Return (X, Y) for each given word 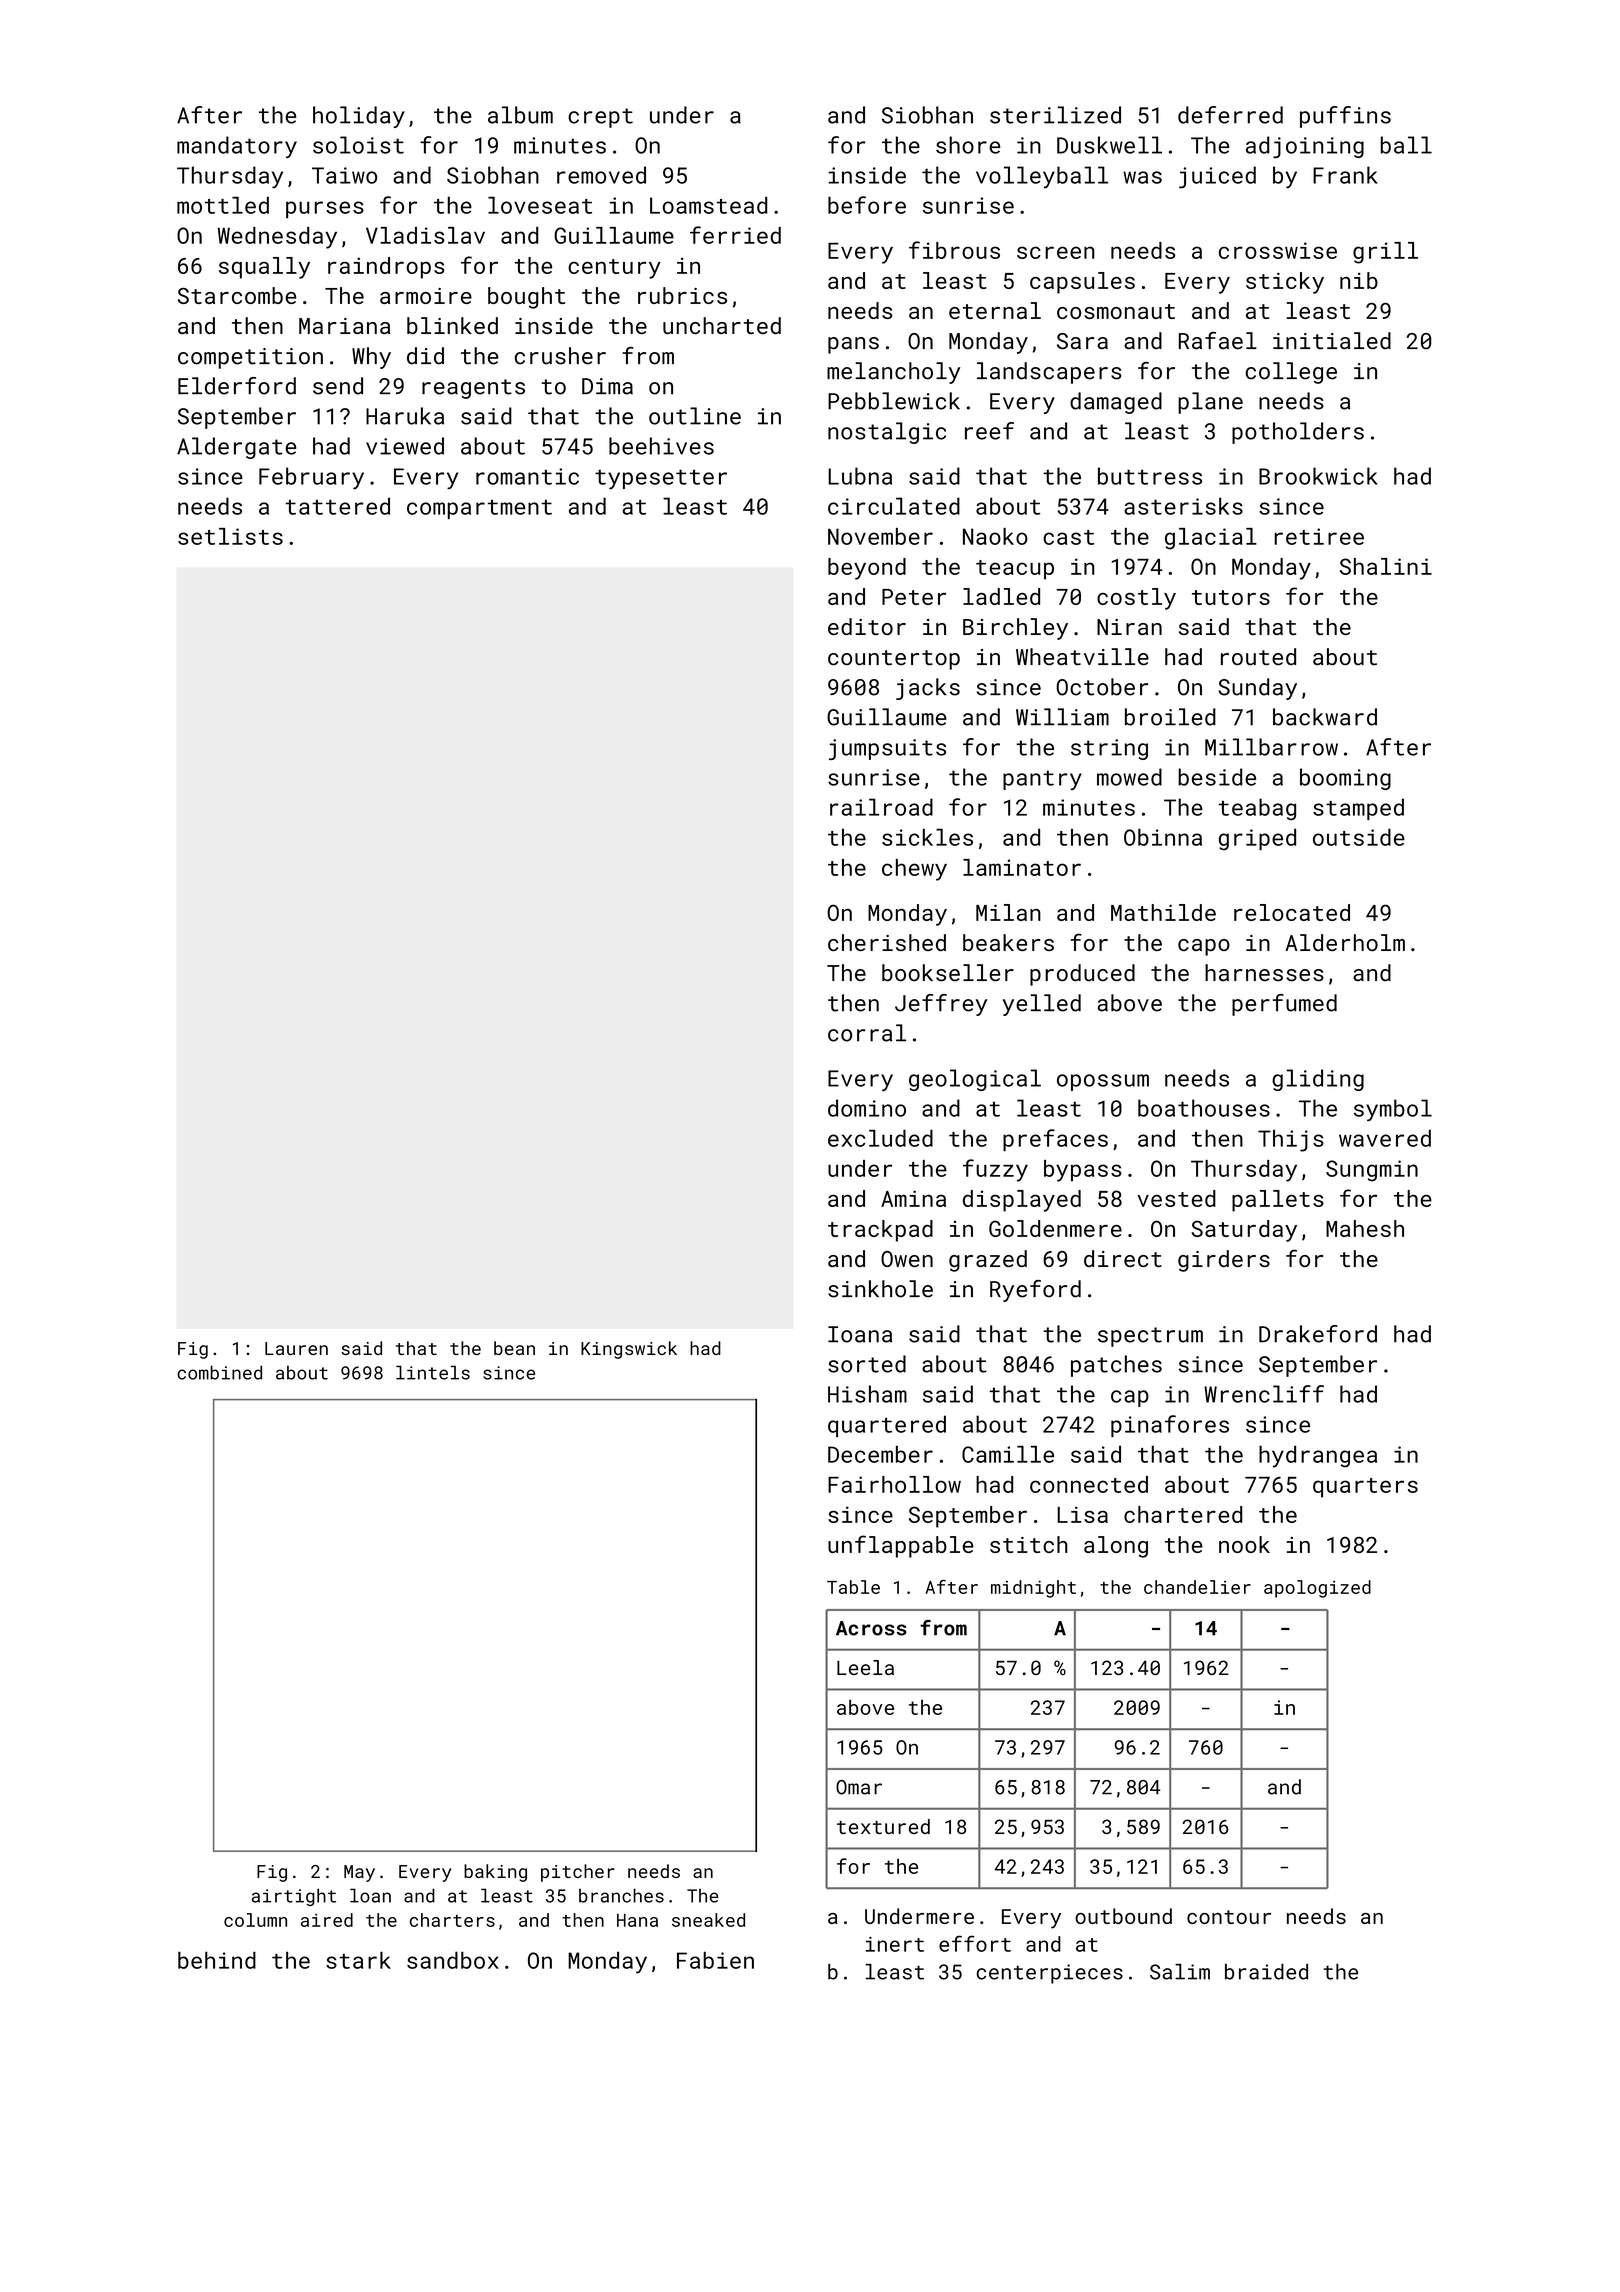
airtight (294, 1897)
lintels (433, 1372)
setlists (230, 536)
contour (1229, 1917)
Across (871, 1628)
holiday (359, 117)
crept (600, 118)
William (1062, 717)
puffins (1345, 117)
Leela (865, 1667)
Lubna (860, 476)
